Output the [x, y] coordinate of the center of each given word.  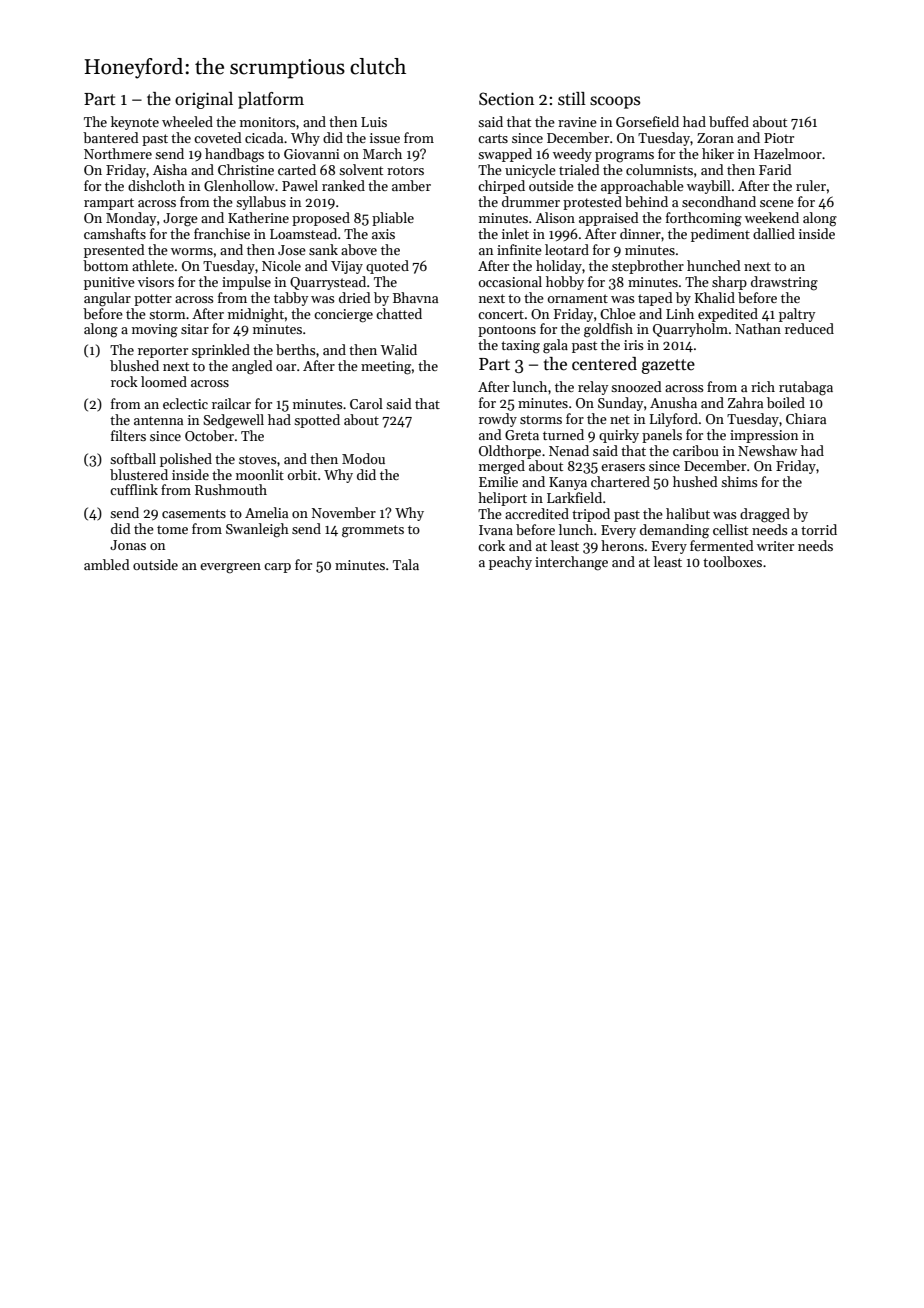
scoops [615, 102]
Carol [366, 403]
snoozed [636, 386]
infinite [519, 249]
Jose [292, 250]
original [204, 100]
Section [506, 99]
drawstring [784, 283]
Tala [406, 564]
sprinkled [221, 351]
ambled [107, 564]
